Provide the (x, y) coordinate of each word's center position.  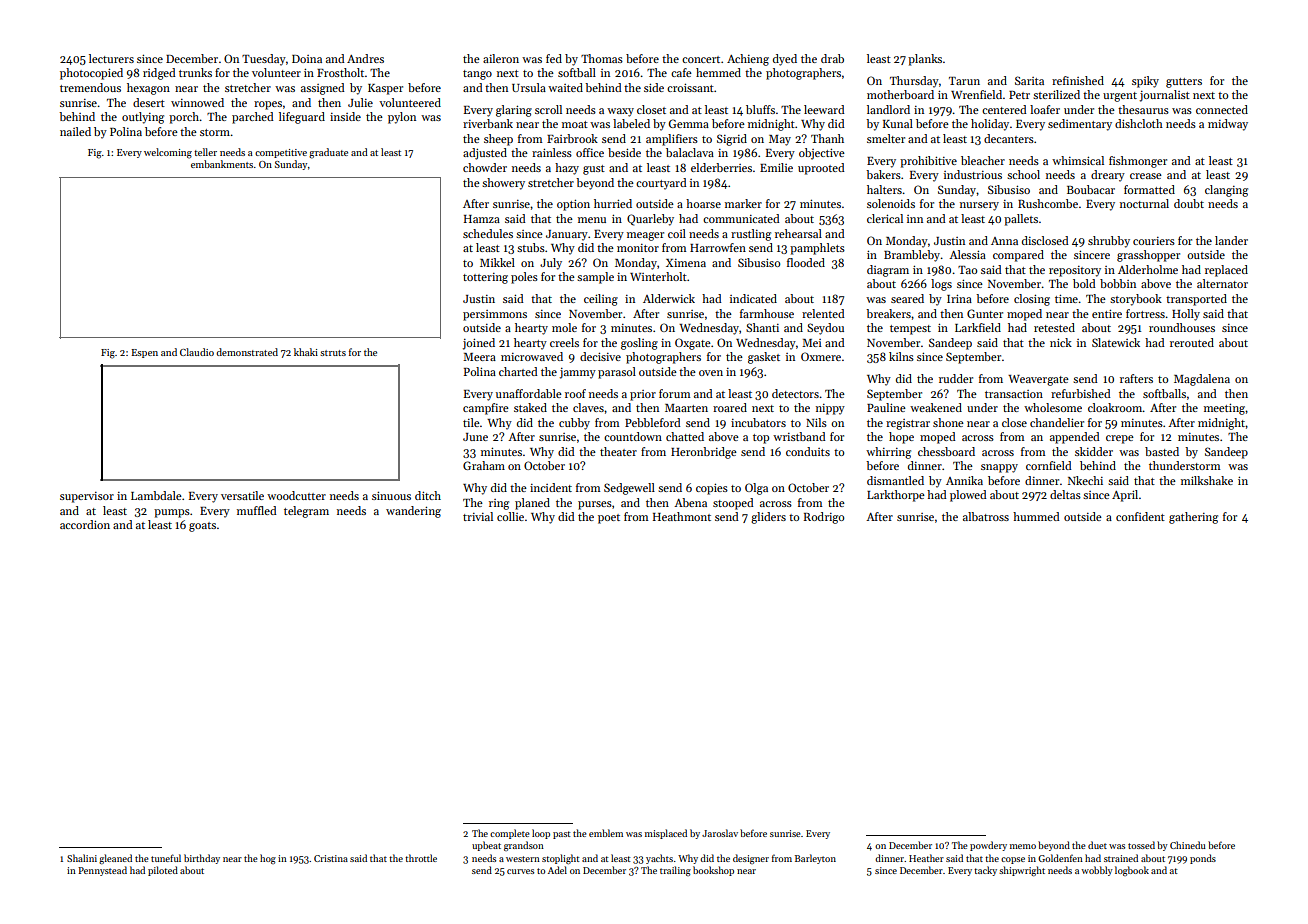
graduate (328, 153)
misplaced (666, 834)
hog (268, 859)
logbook (1132, 871)
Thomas (602, 58)
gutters (1184, 83)
